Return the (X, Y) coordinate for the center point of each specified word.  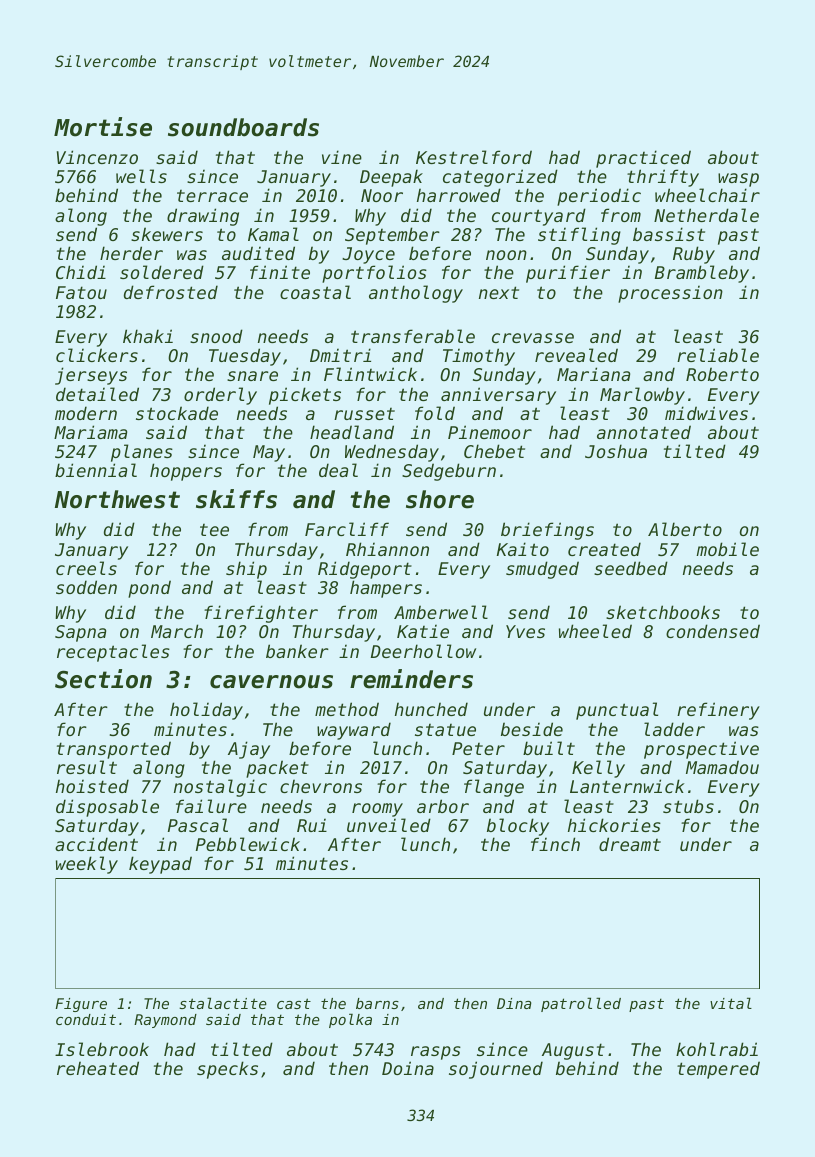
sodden (86, 587)
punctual (617, 711)
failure (211, 806)
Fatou (81, 292)
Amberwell (441, 612)
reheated (98, 1068)
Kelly (598, 769)
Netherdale (706, 215)
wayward (354, 731)
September (392, 236)
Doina (408, 1068)
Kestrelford (474, 157)
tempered (718, 1070)
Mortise (103, 127)
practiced (643, 159)
